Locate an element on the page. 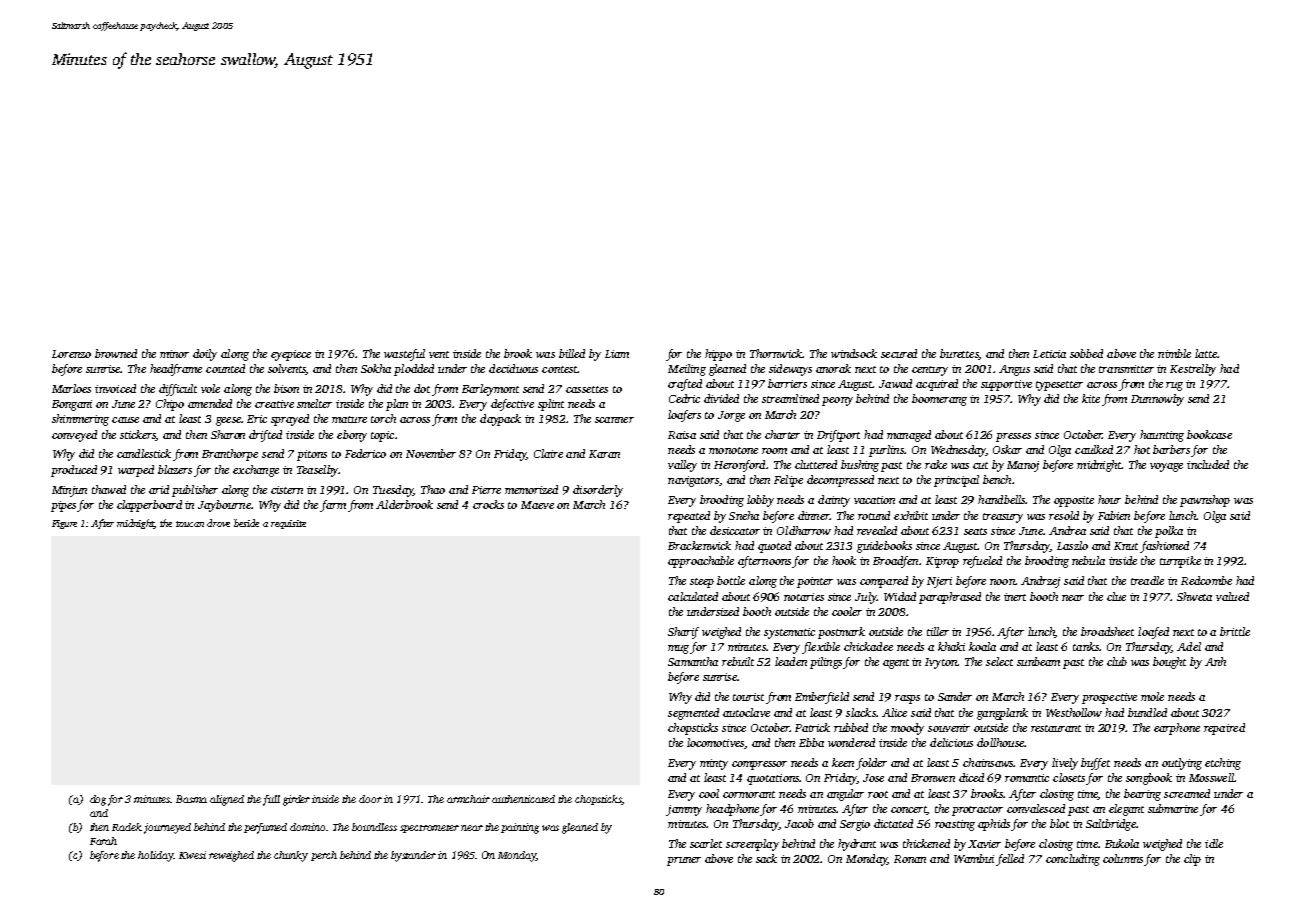  Branthorpe is located at coordinates (230, 455).
